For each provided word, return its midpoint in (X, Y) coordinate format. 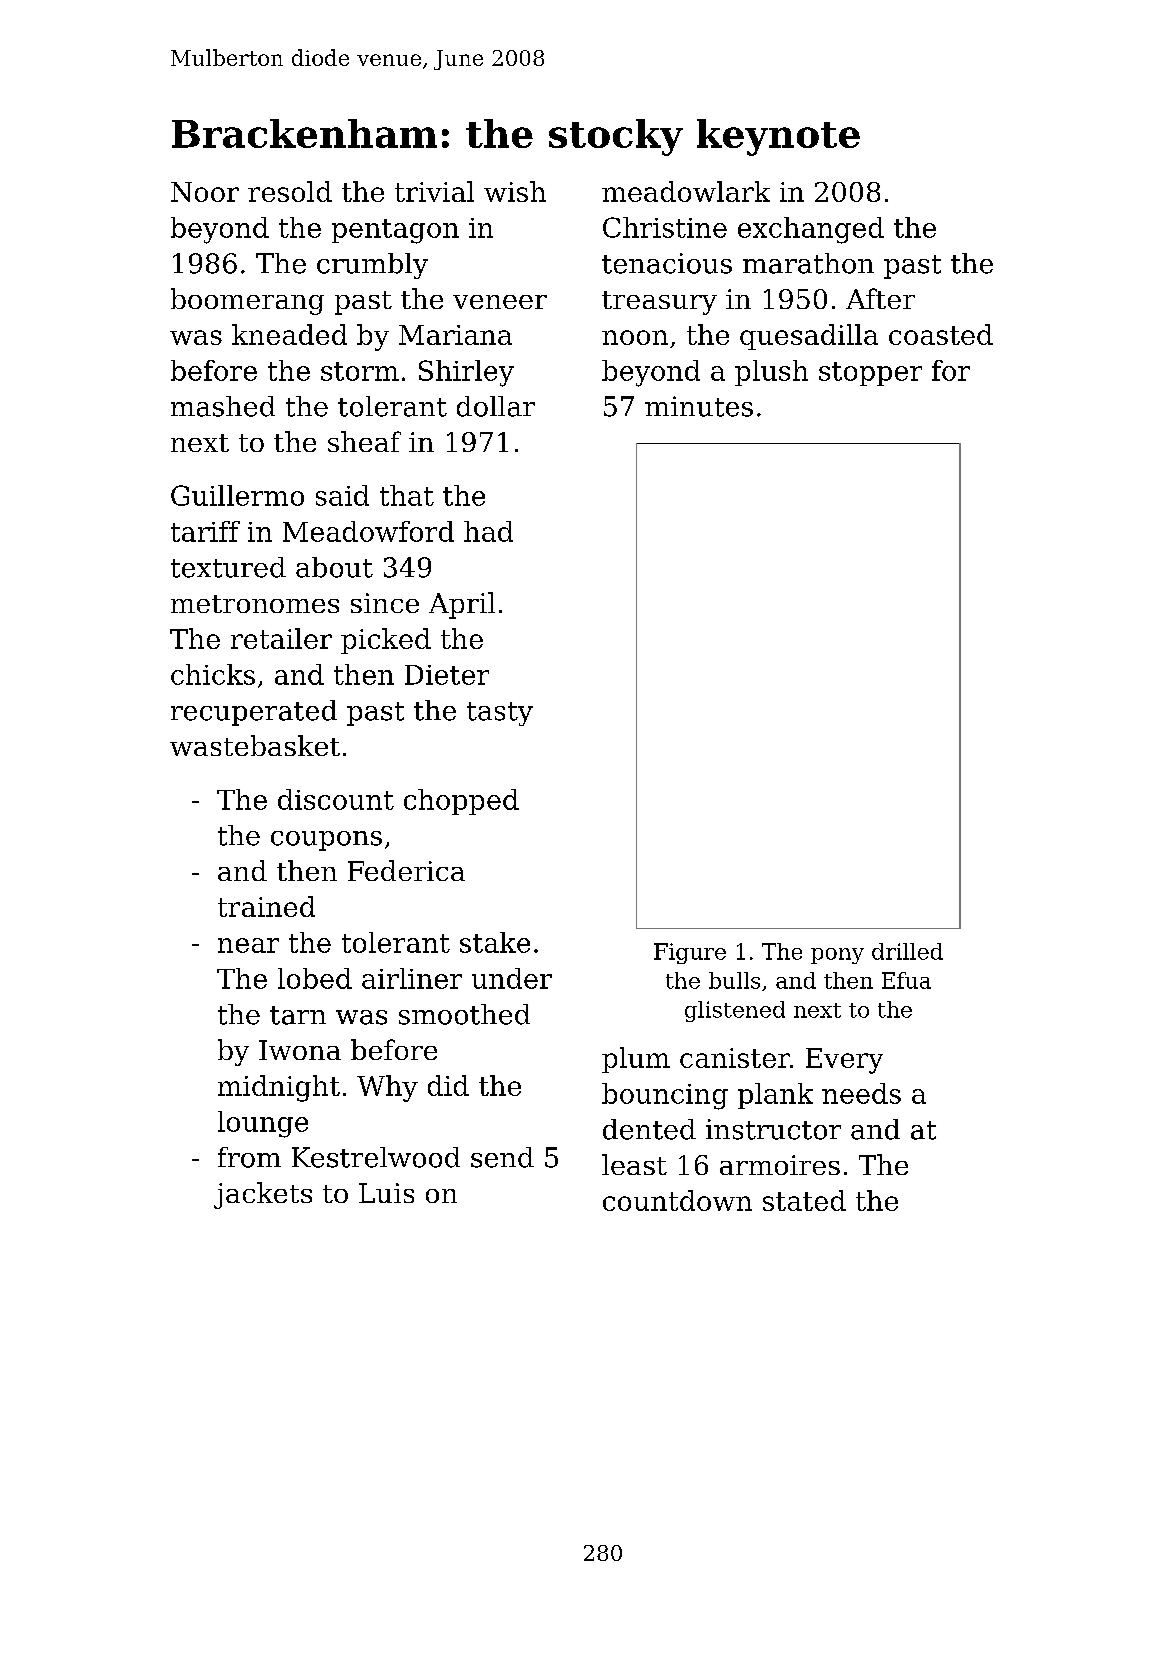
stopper (870, 374)
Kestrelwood (376, 1157)
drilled (907, 951)
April (462, 605)
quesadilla (809, 337)
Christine (665, 227)
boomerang (247, 301)
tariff (205, 531)
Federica (406, 870)
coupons (326, 841)
